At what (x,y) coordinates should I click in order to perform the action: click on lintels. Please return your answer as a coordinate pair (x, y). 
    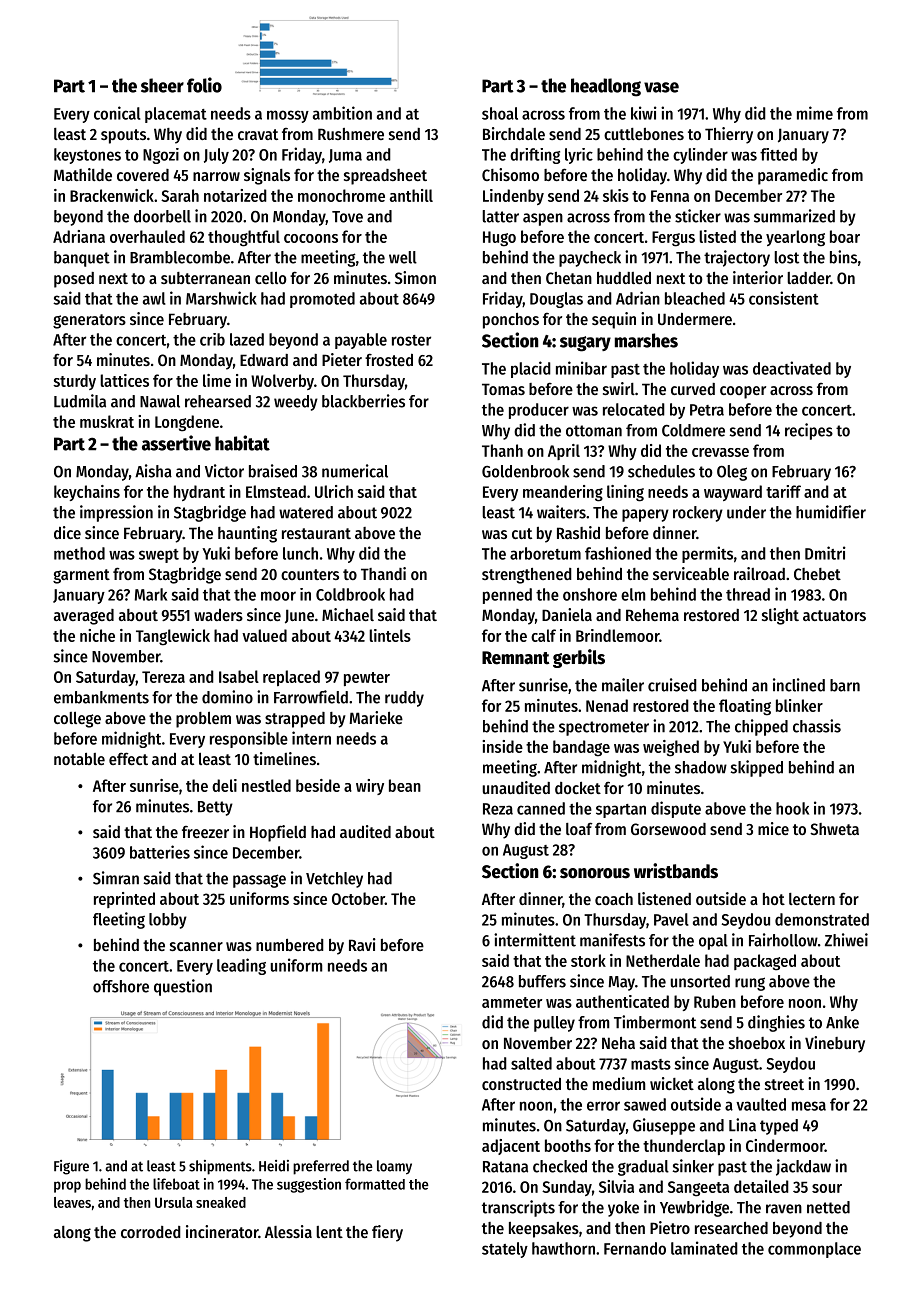
    Looking at the image, I should click on (390, 635).
